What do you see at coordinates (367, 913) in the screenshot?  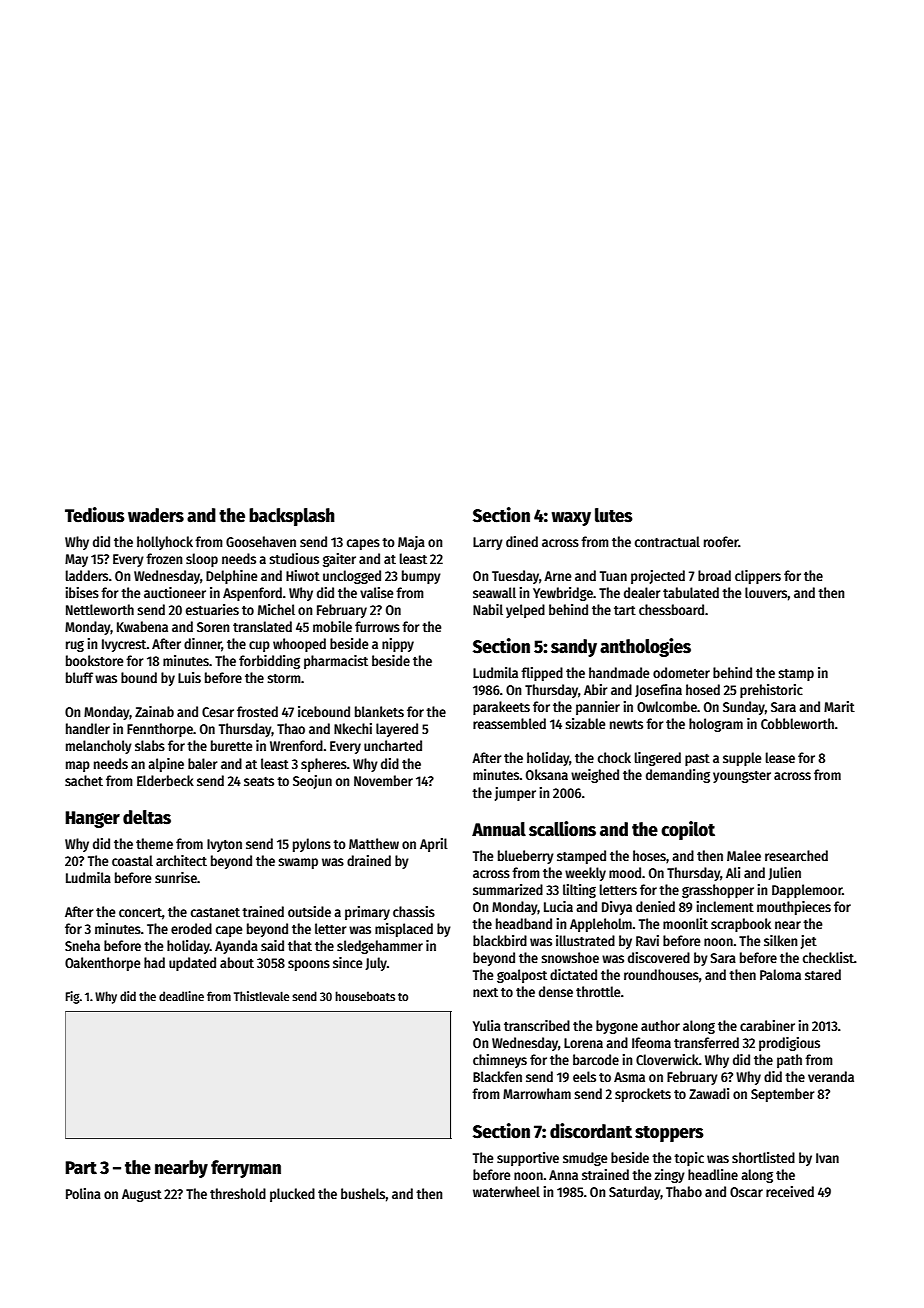 I see `primary` at bounding box center [367, 913].
